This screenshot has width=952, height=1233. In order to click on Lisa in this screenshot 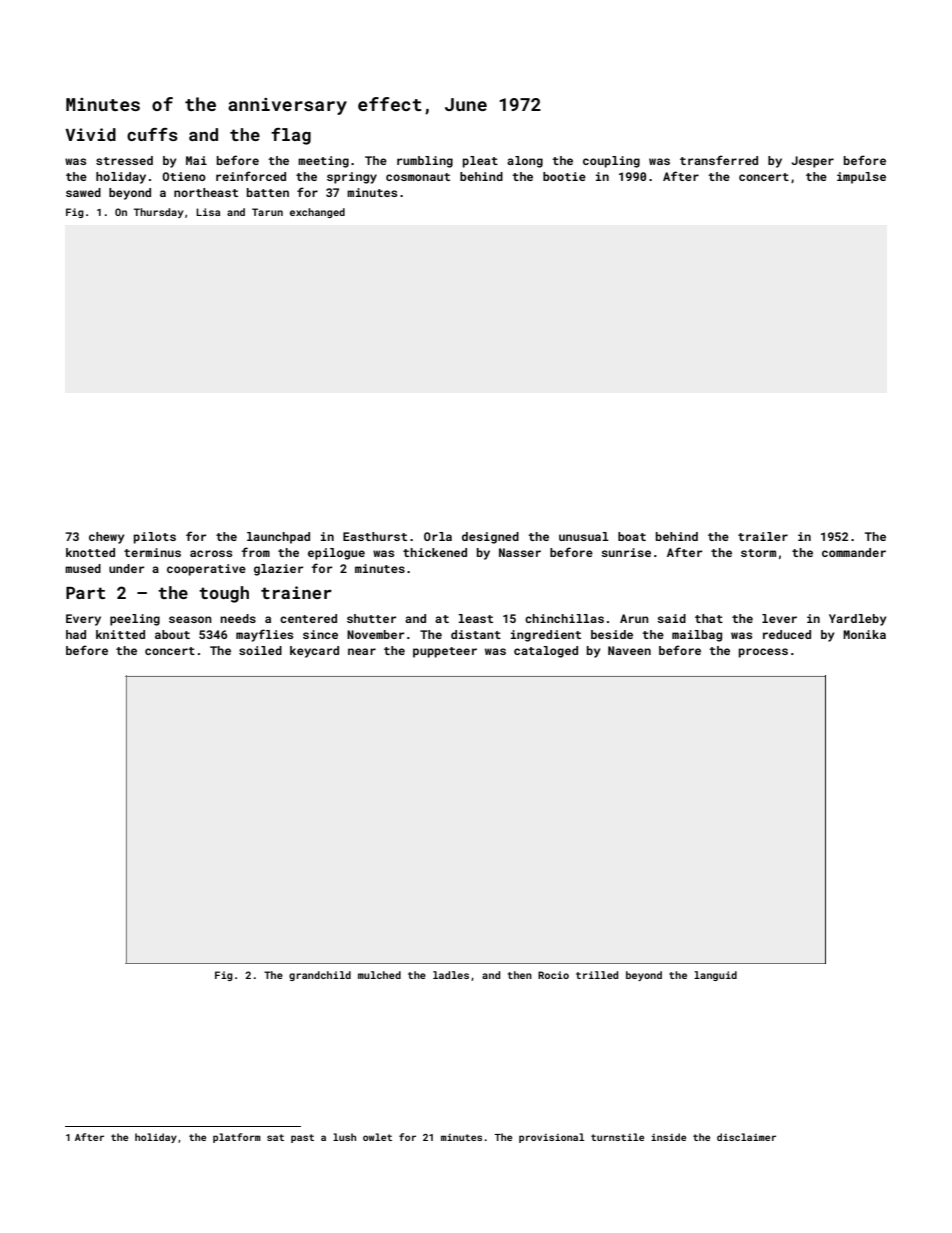, I will do `click(208, 212)`.
